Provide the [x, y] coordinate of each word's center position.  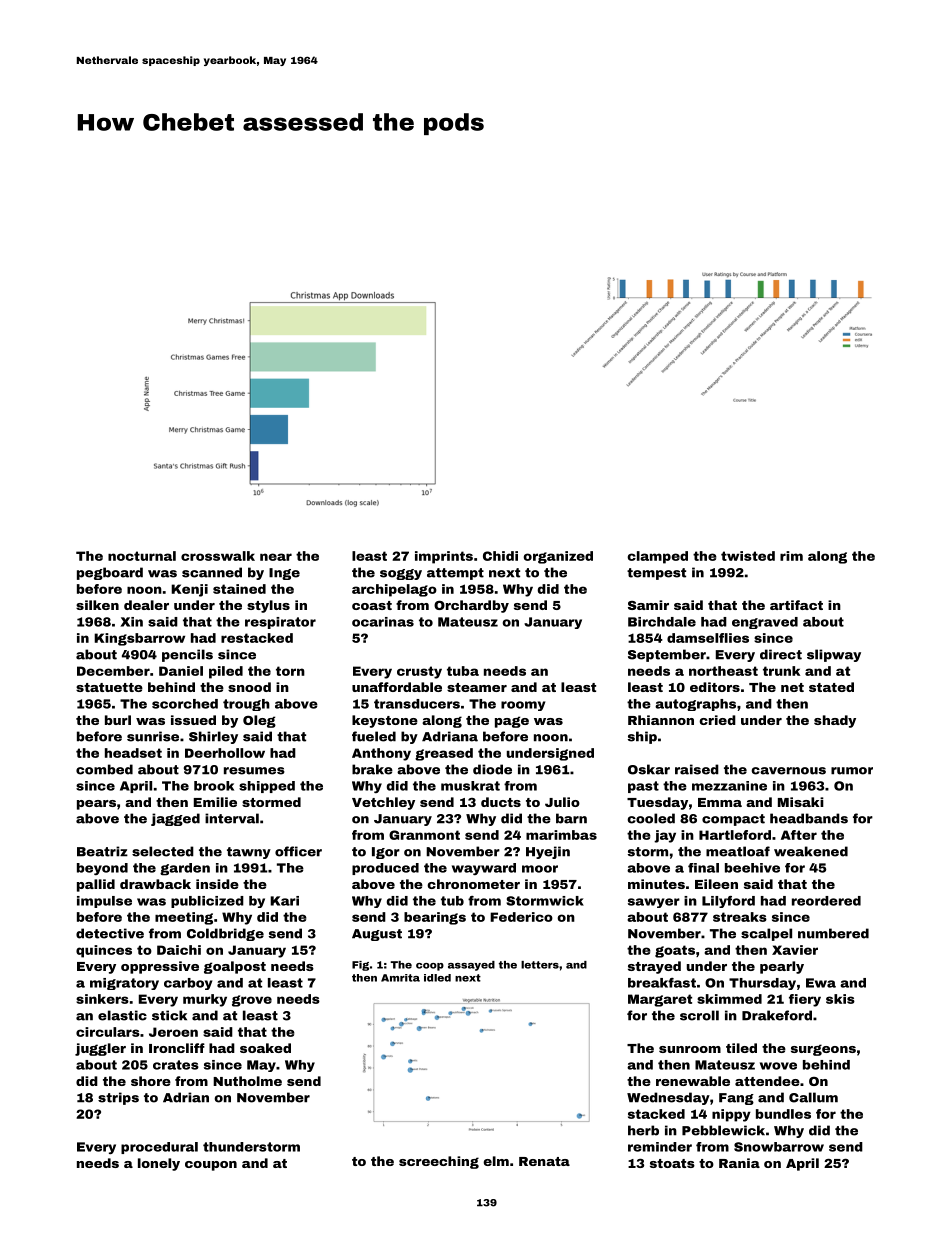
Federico [521, 917]
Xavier [795, 950]
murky [205, 1000]
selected [163, 851]
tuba [463, 671]
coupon [211, 1166]
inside [217, 884]
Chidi [500, 556]
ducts [501, 802]
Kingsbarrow [139, 639]
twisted [748, 556]
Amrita [400, 978]
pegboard [110, 573]
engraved [765, 623]
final [703, 868]
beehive [752, 868]
